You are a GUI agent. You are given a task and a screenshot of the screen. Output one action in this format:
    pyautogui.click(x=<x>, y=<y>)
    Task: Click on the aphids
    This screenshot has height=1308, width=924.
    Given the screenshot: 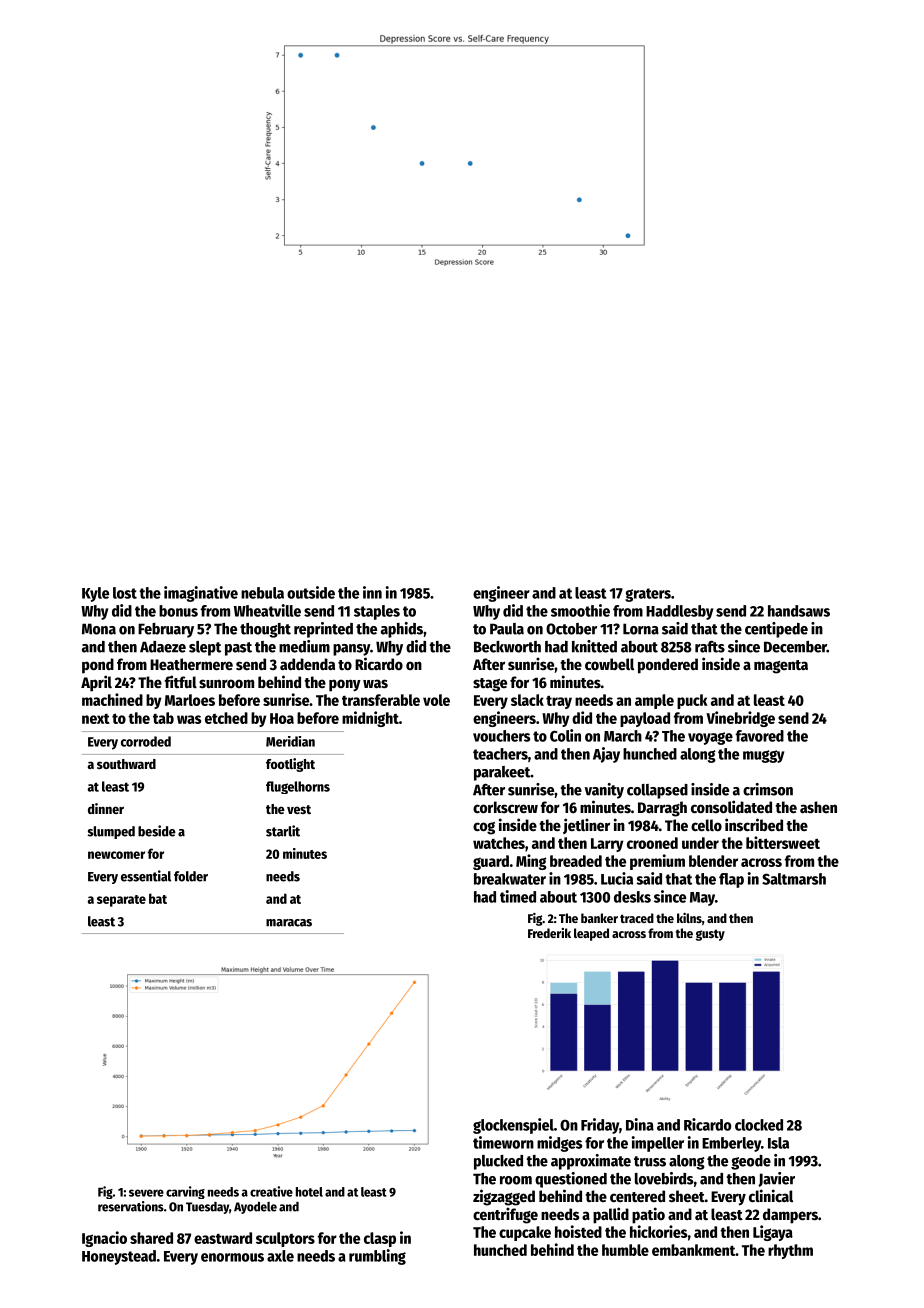 What is the action you would take?
    pyautogui.click(x=402, y=630)
